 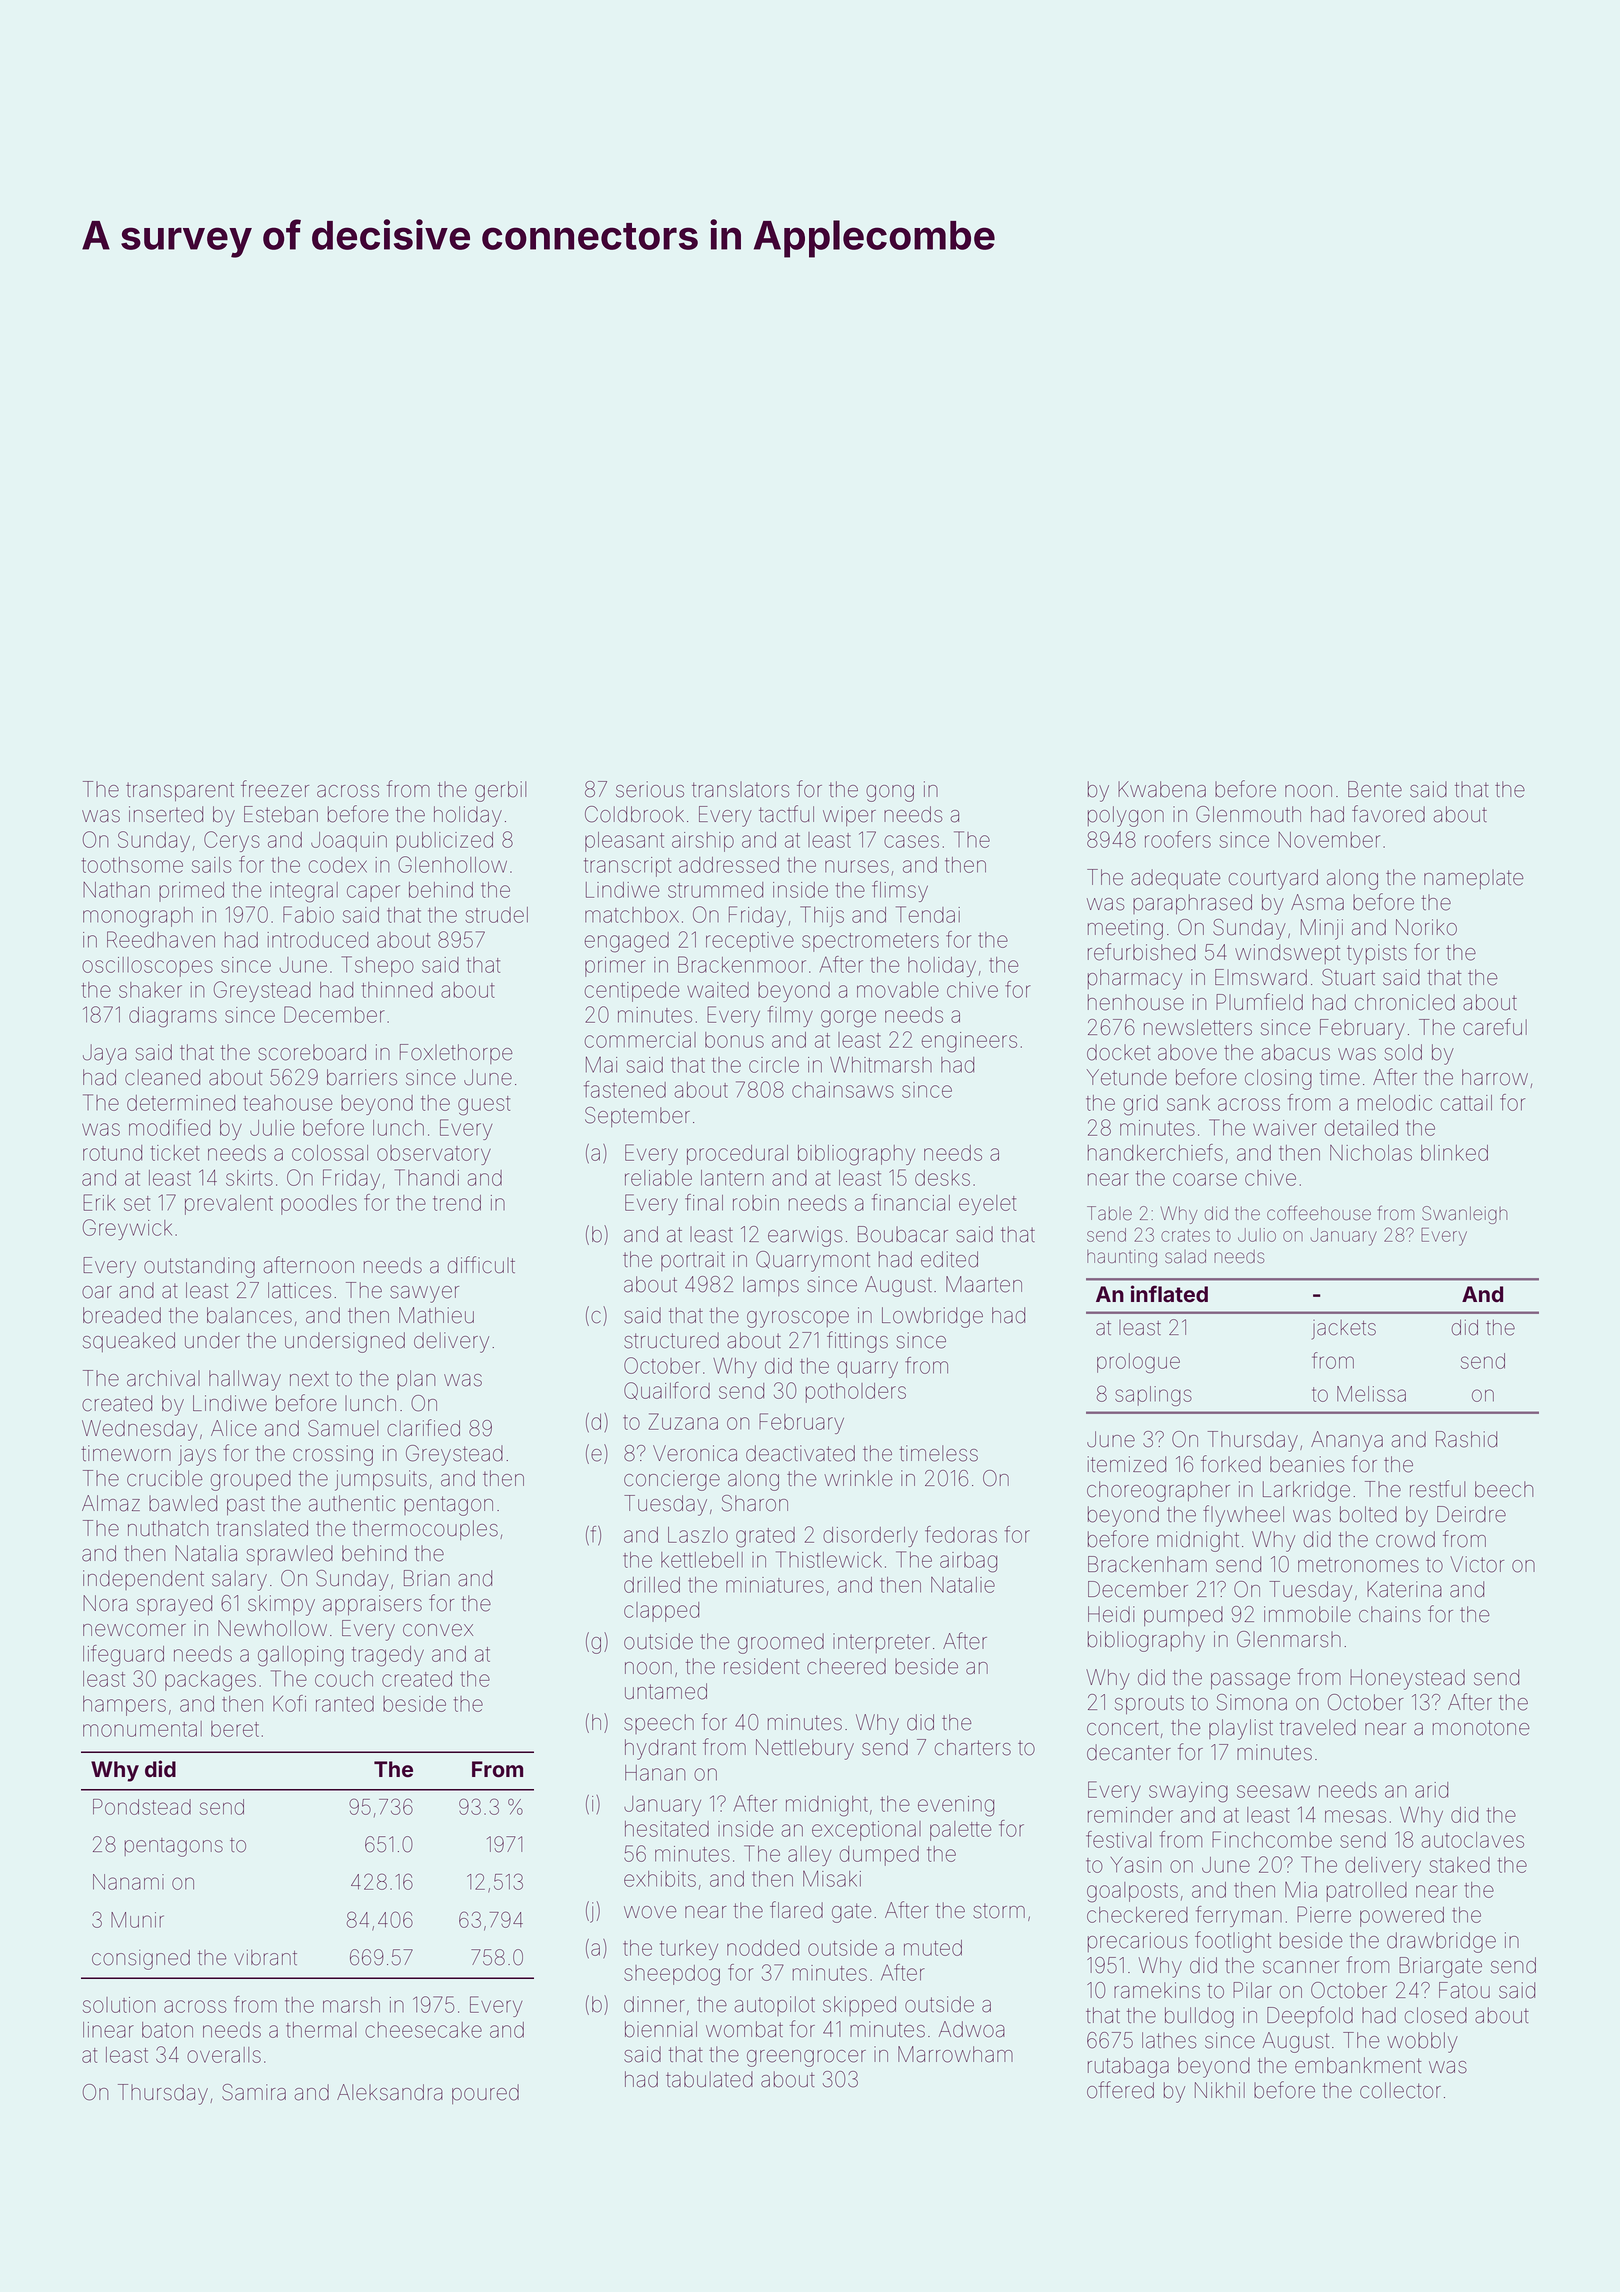 What do you see at coordinates (1395, 1103) in the image?
I see `melodic` at bounding box center [1395, 1103].
